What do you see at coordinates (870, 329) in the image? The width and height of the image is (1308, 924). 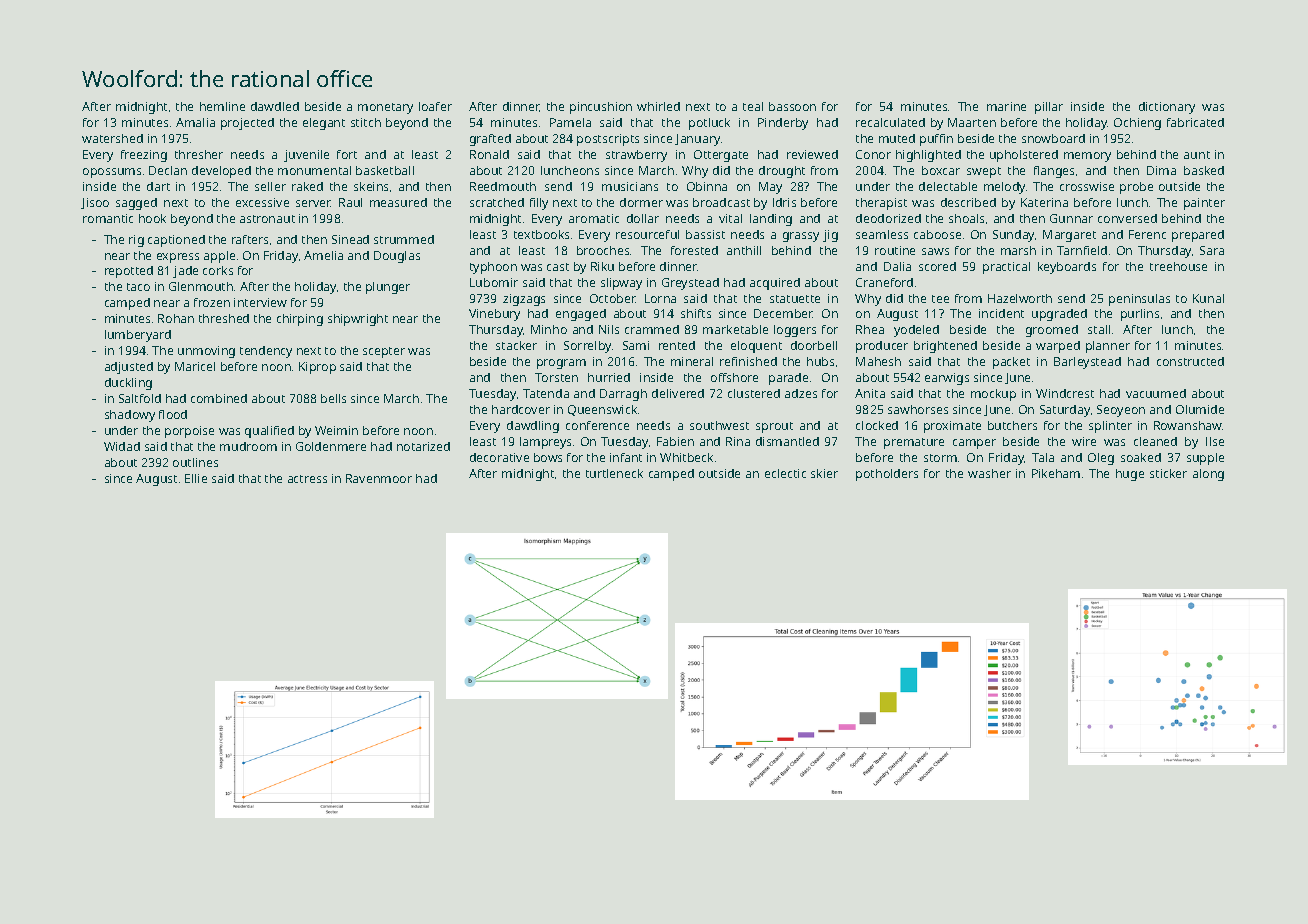 I see `Rhea` at bounding box center [870, 329].
